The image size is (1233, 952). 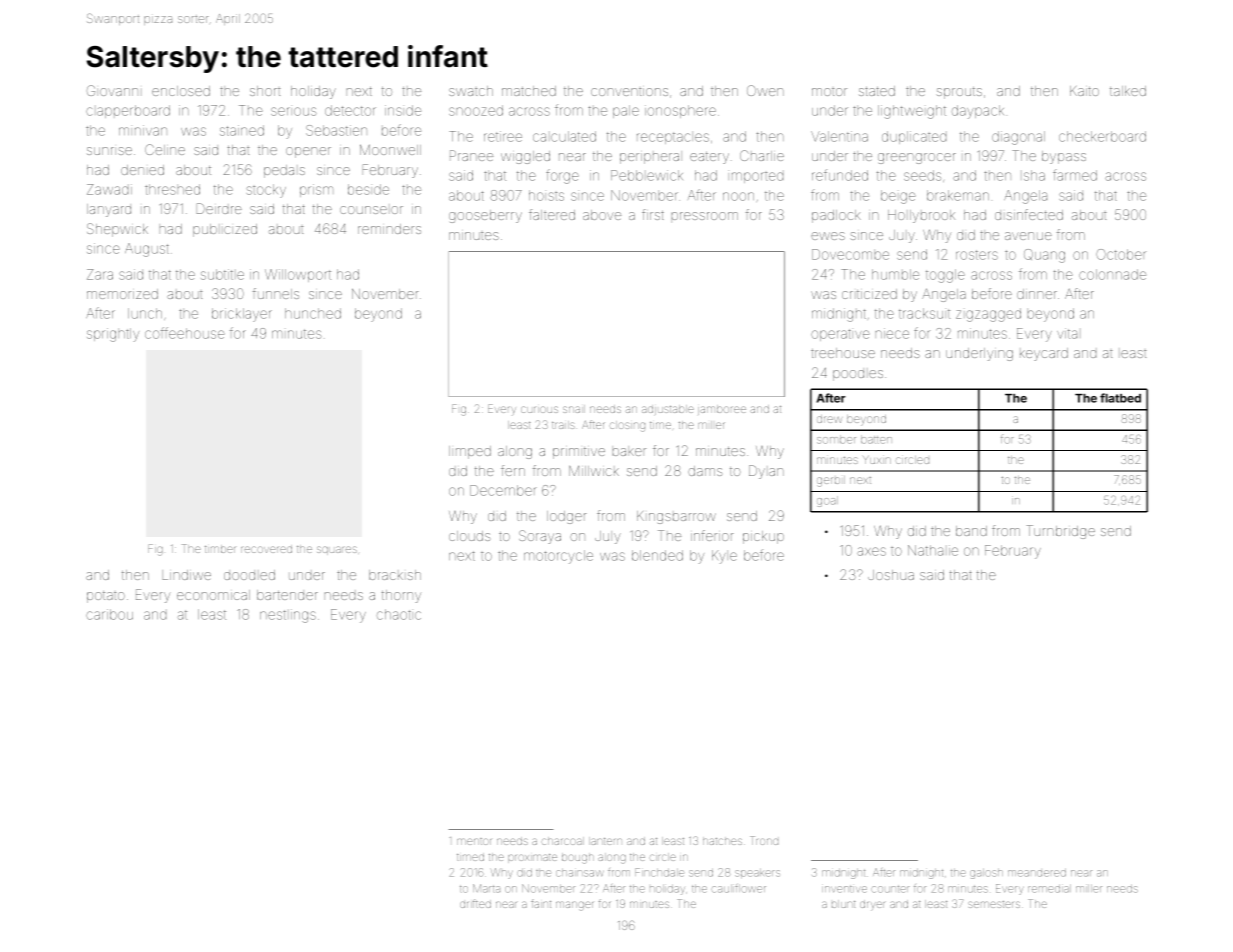 I want to click on Marta, so click(x=486, y=888).
